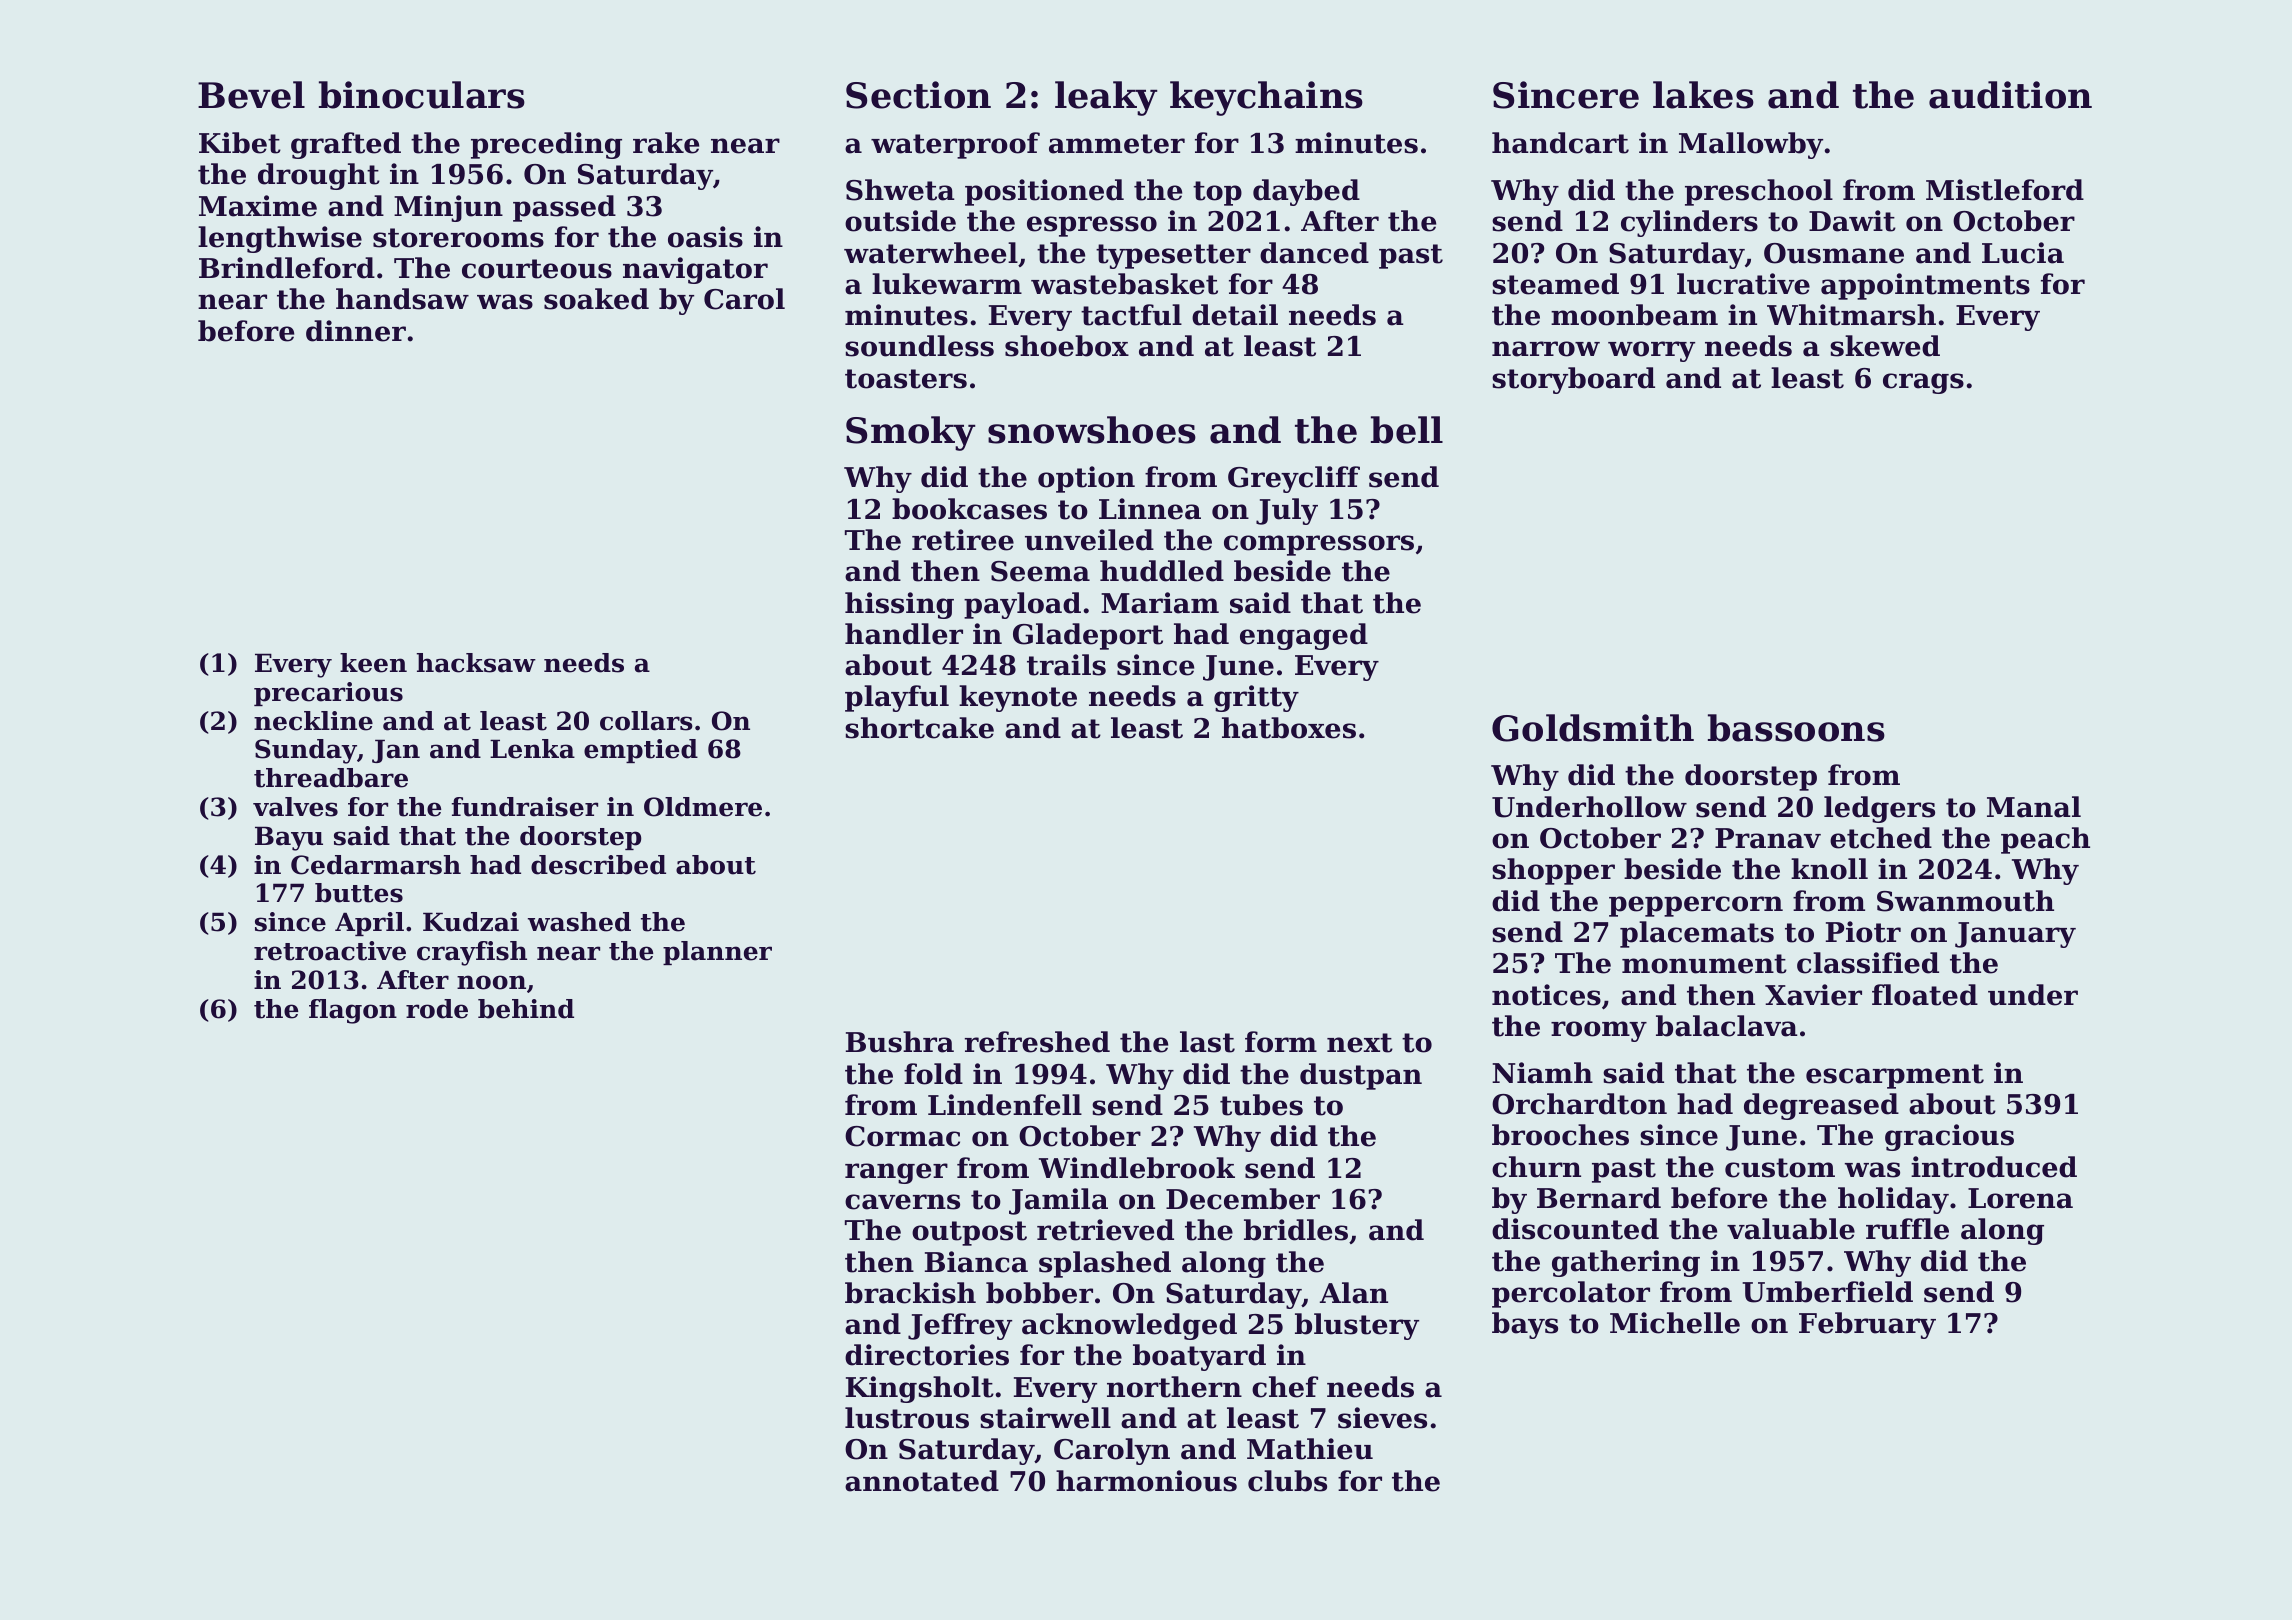 This page has width=2292, height=1620. What do you see at coordinates (1137, 1168) in the page?
I see `Windlebrook` at bounding box center [1137, 1168].
